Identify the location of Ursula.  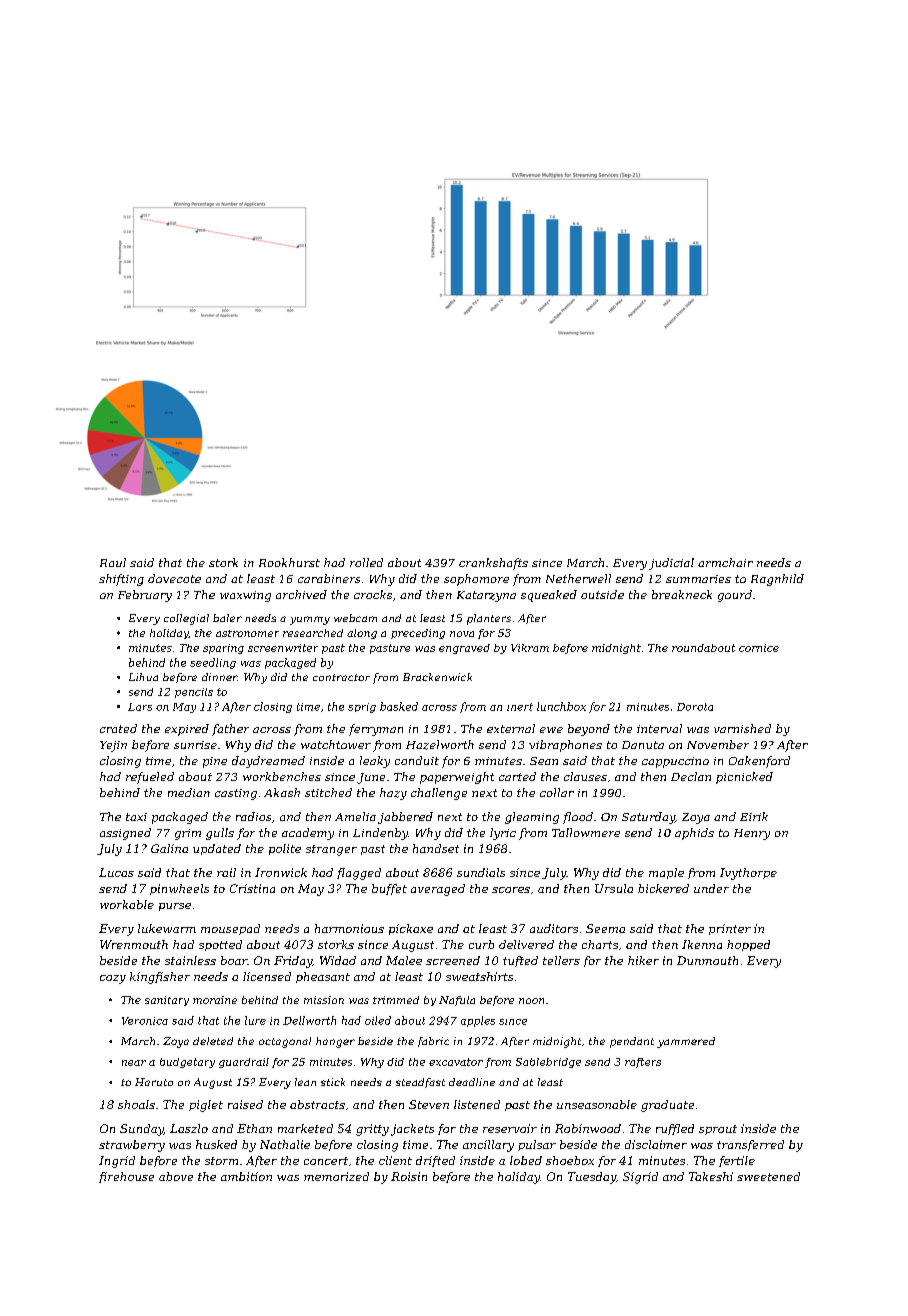
(614, 888).
